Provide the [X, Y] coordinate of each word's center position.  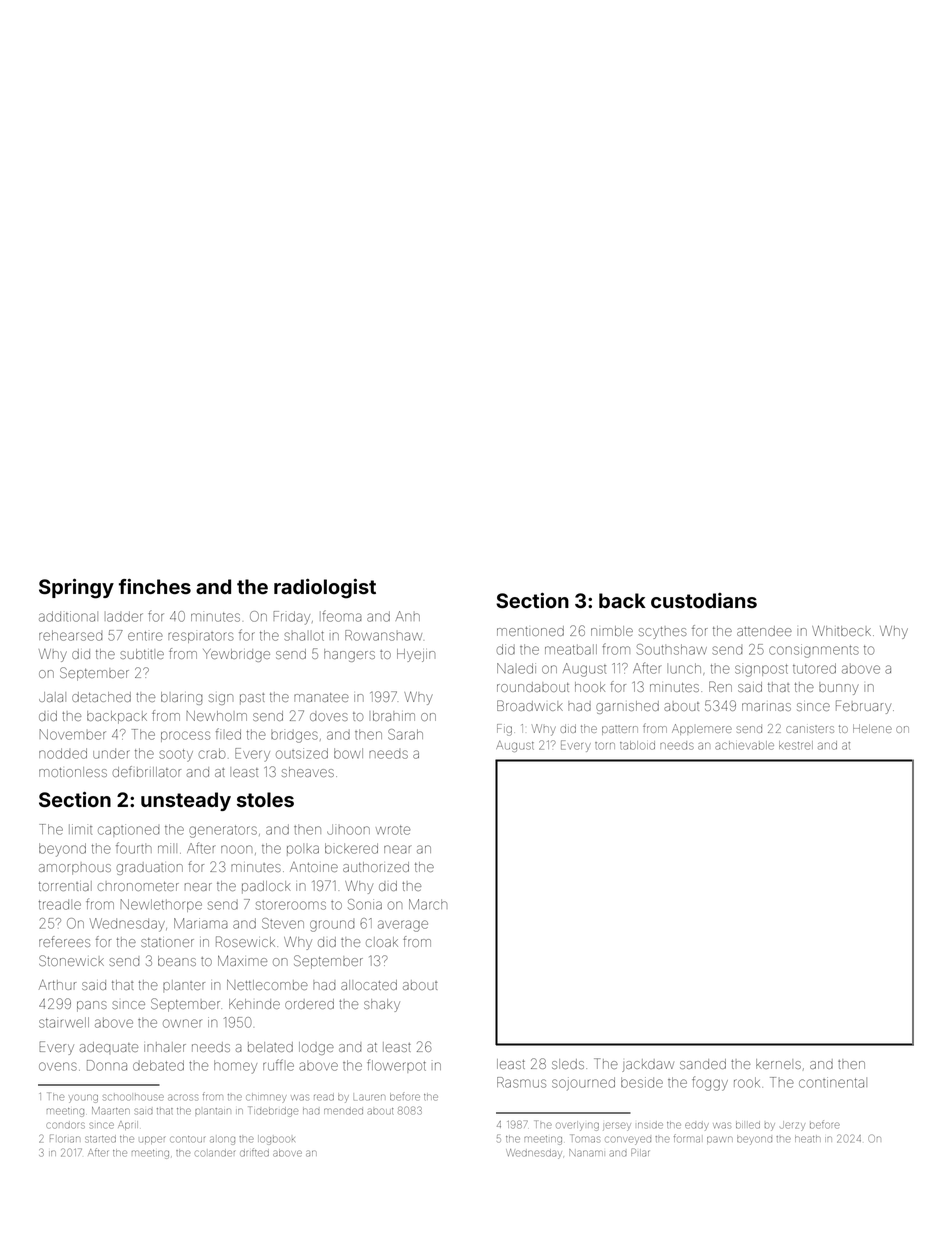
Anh [408, 616]
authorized [376, 867]
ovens [58, 1066]
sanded [703, 1064]
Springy [76, 588]
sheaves [308, 772]
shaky [382, 1005]
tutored [814, 668]
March [428, 904]
